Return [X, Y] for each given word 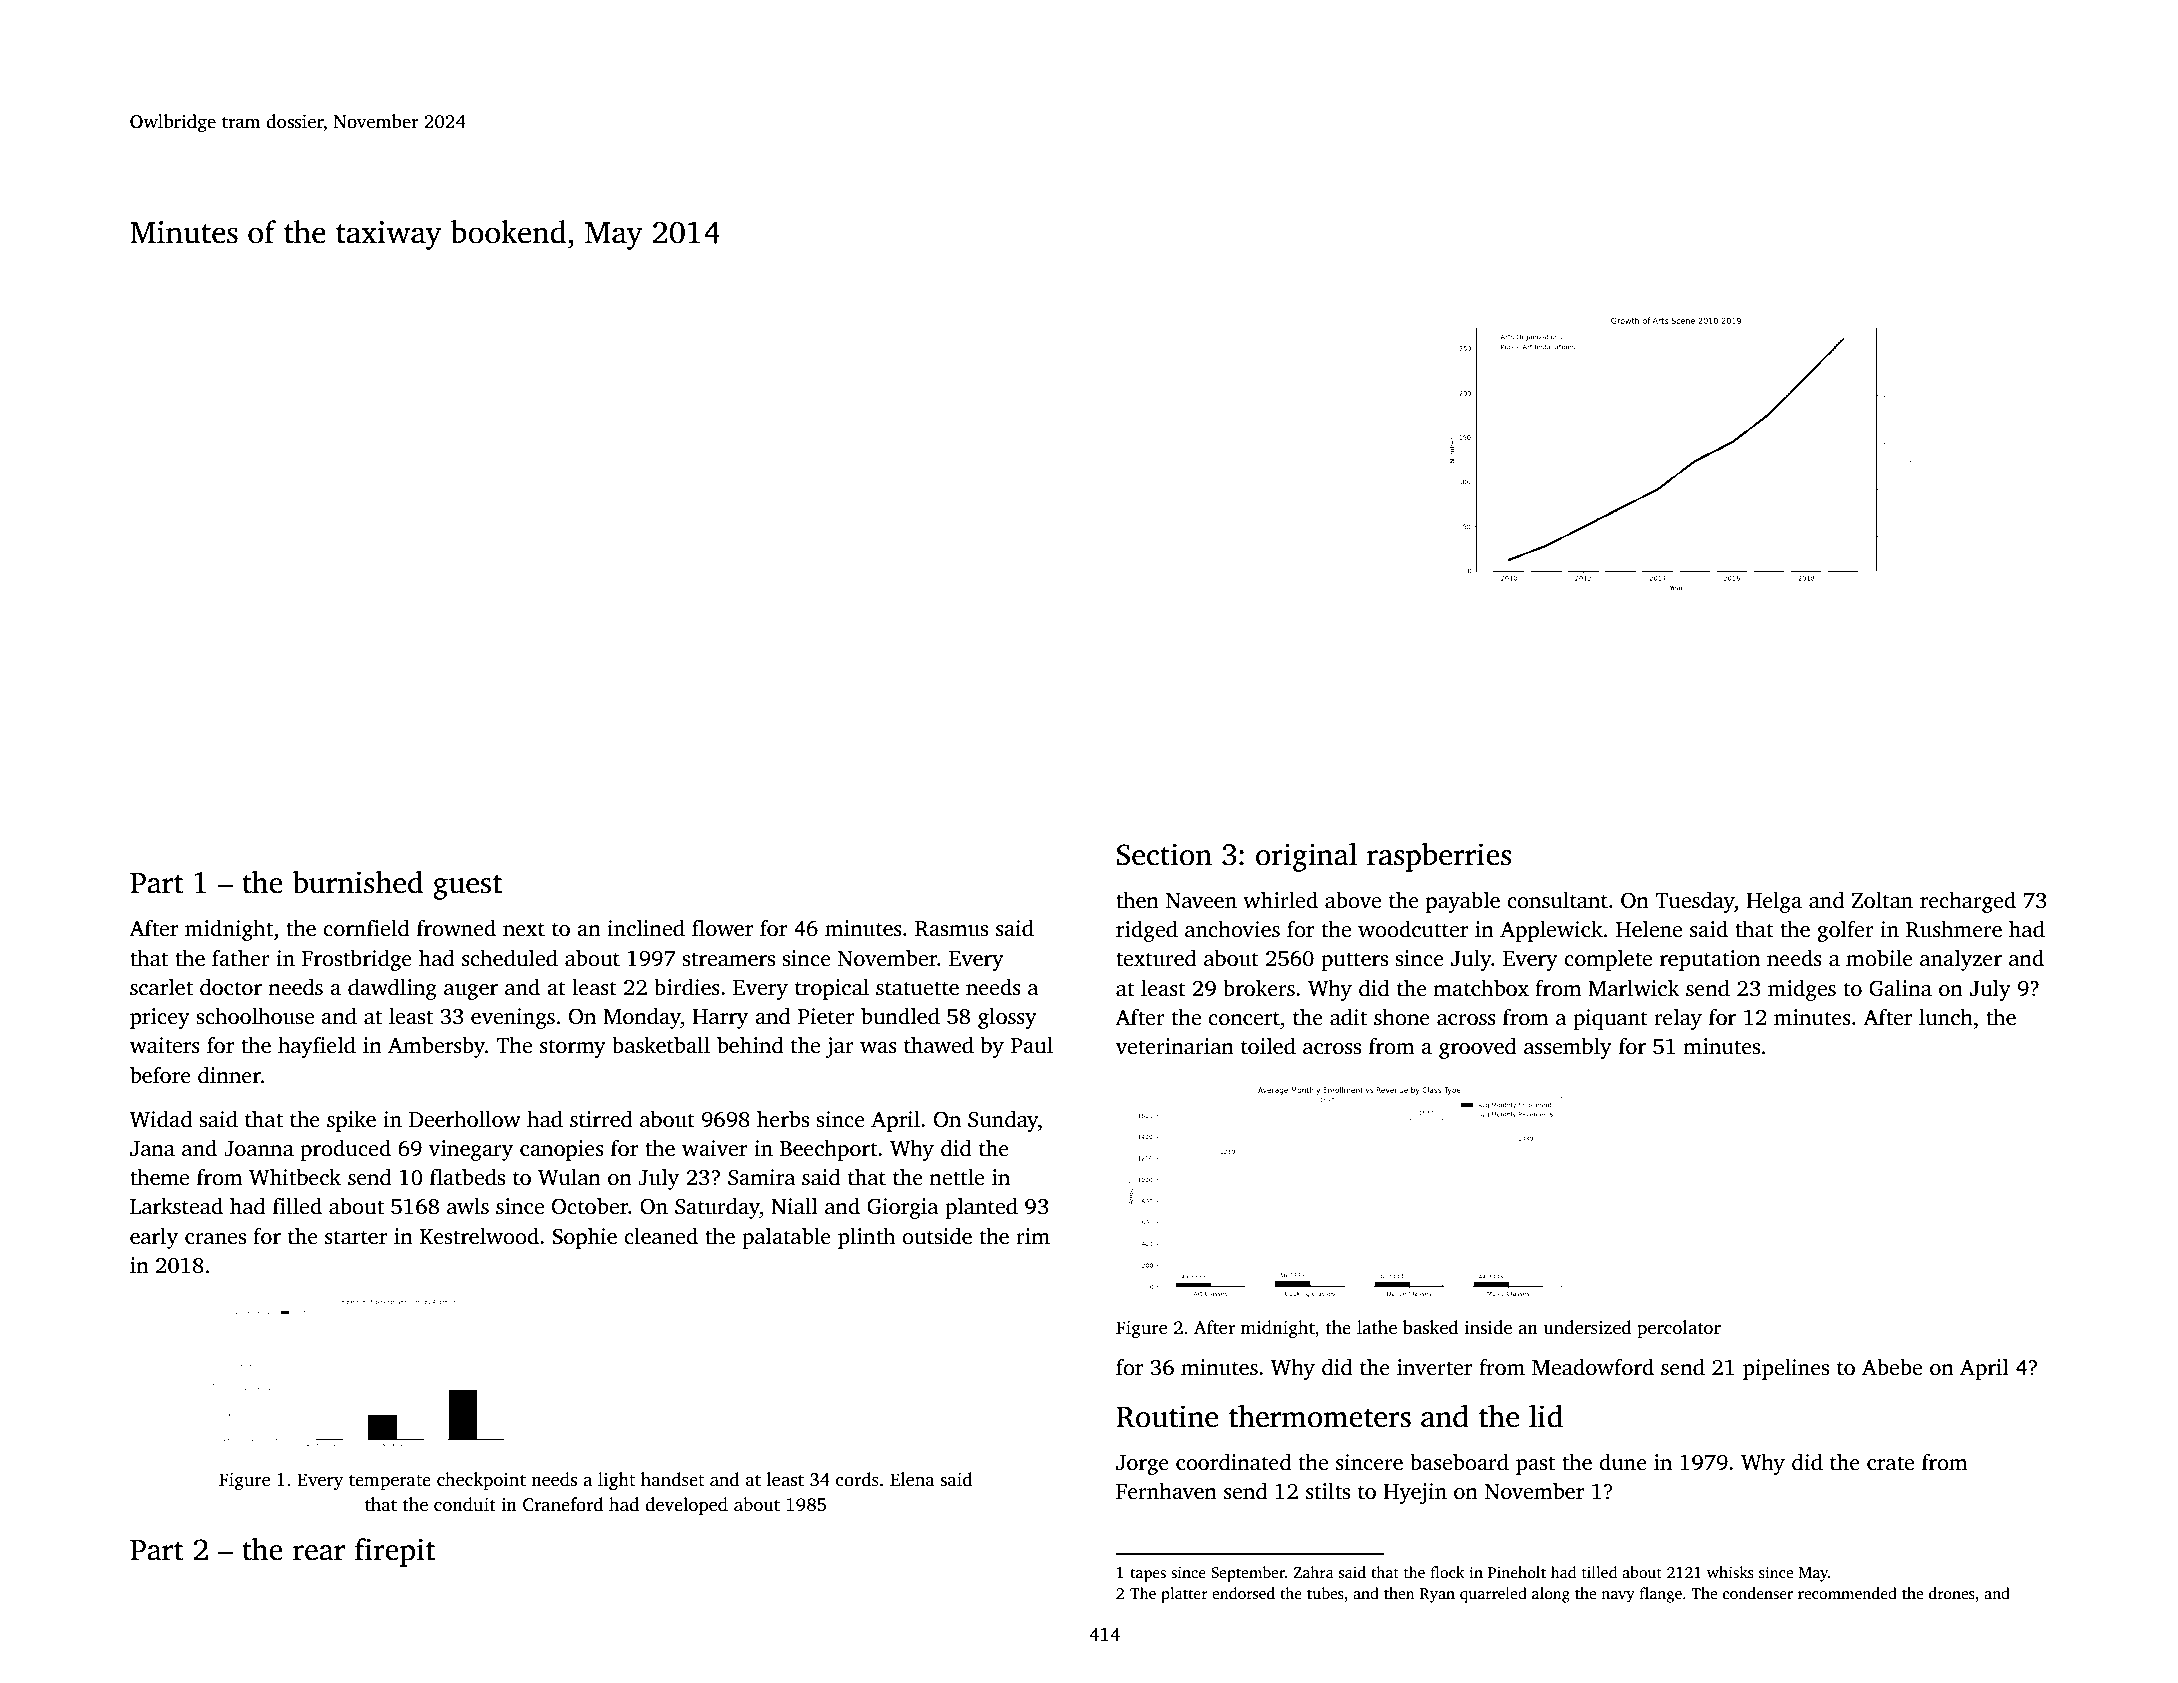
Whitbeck [295, 1177]
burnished [357, 882]
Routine [1167, 1416]
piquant [1610, 1019]
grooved [1478, 1048]
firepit [395, 1552]
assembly [1568, 1048]
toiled [1268, 1046]
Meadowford [1593, 1367]
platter [1184, 1595]
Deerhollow [465, 1119]
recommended [1847, 1593]
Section [1164, 854]
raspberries [1439, 857]
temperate [390, 1482]
